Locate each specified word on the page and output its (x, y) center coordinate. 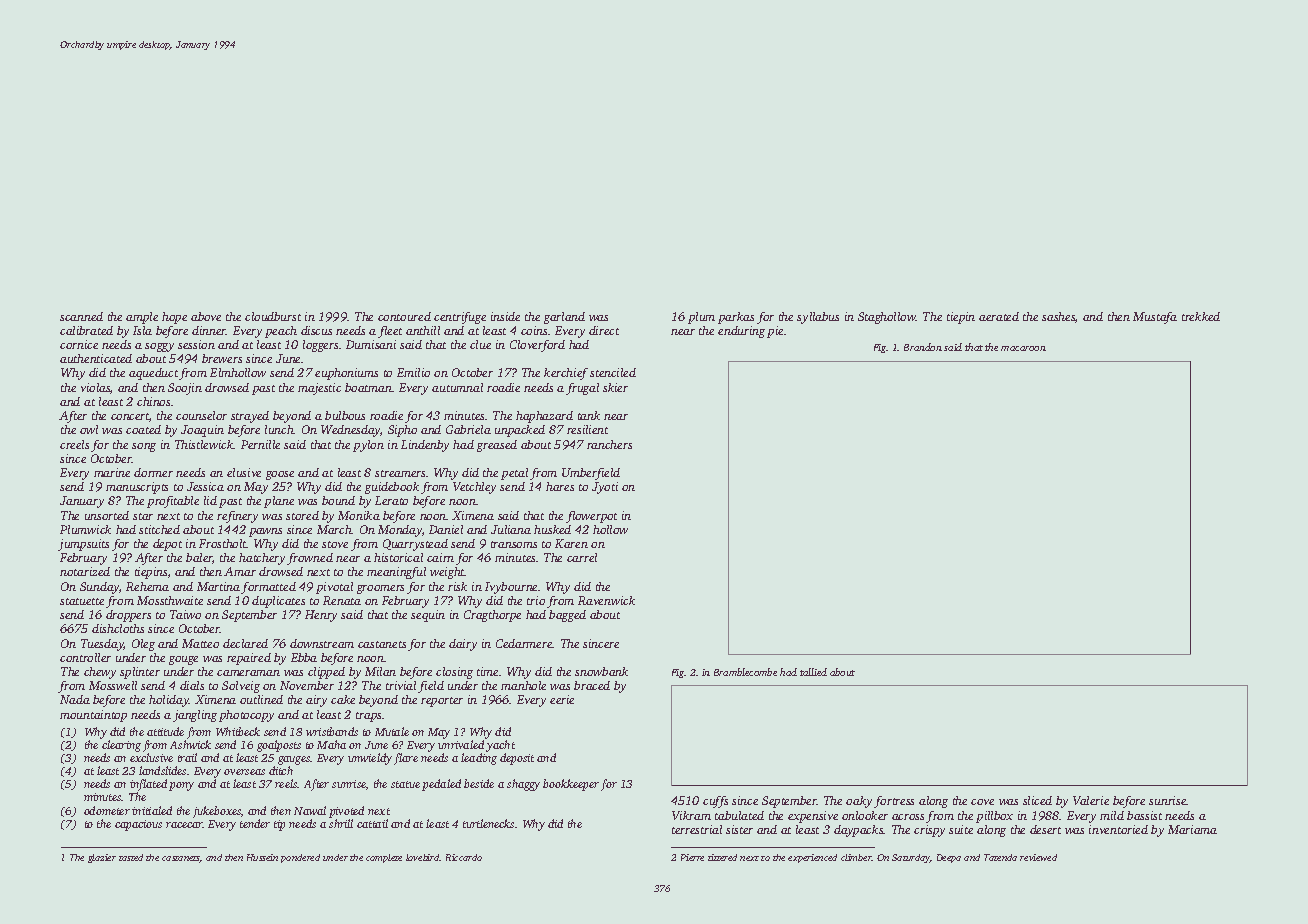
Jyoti (605, 488)
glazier (102, 858)
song (144, 447)
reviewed (1038, 857)
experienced (812, 858)
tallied (813, 672)
